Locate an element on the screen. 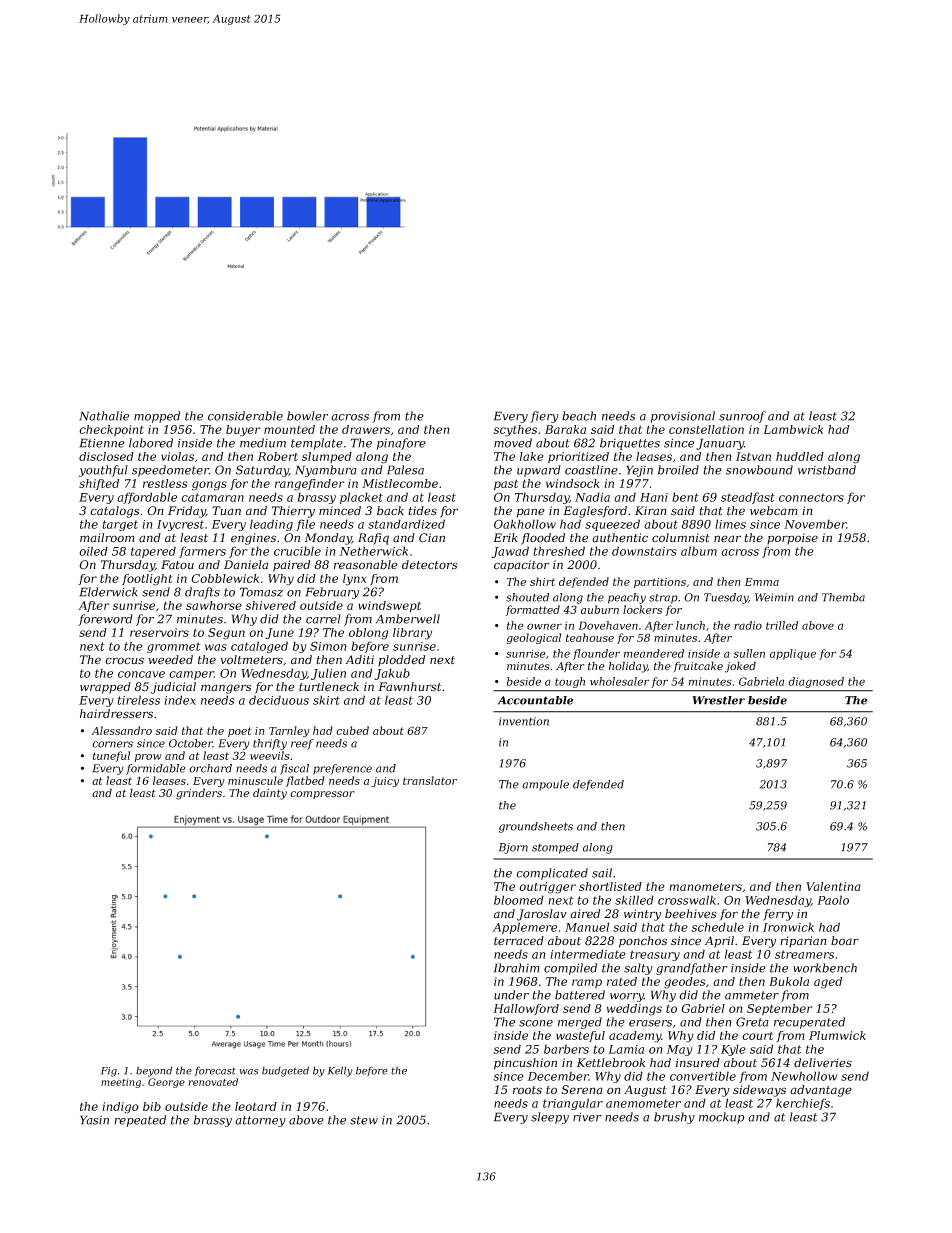 Image resolution: width=952 pixels, height=1233 pixels. ampoule is located at coordinates (545, 785).
